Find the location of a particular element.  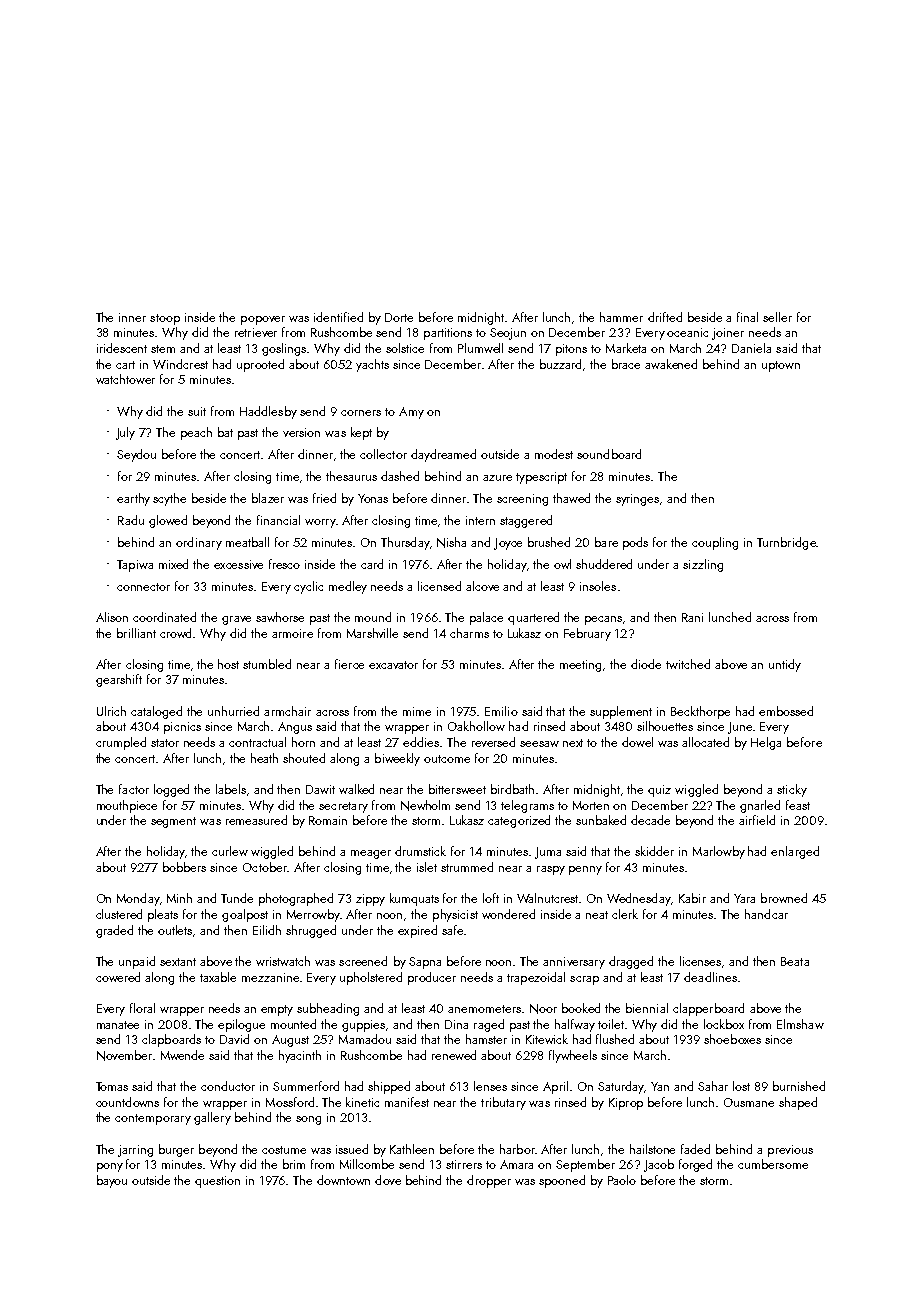

uptown is located at coordinates (781, 366).
